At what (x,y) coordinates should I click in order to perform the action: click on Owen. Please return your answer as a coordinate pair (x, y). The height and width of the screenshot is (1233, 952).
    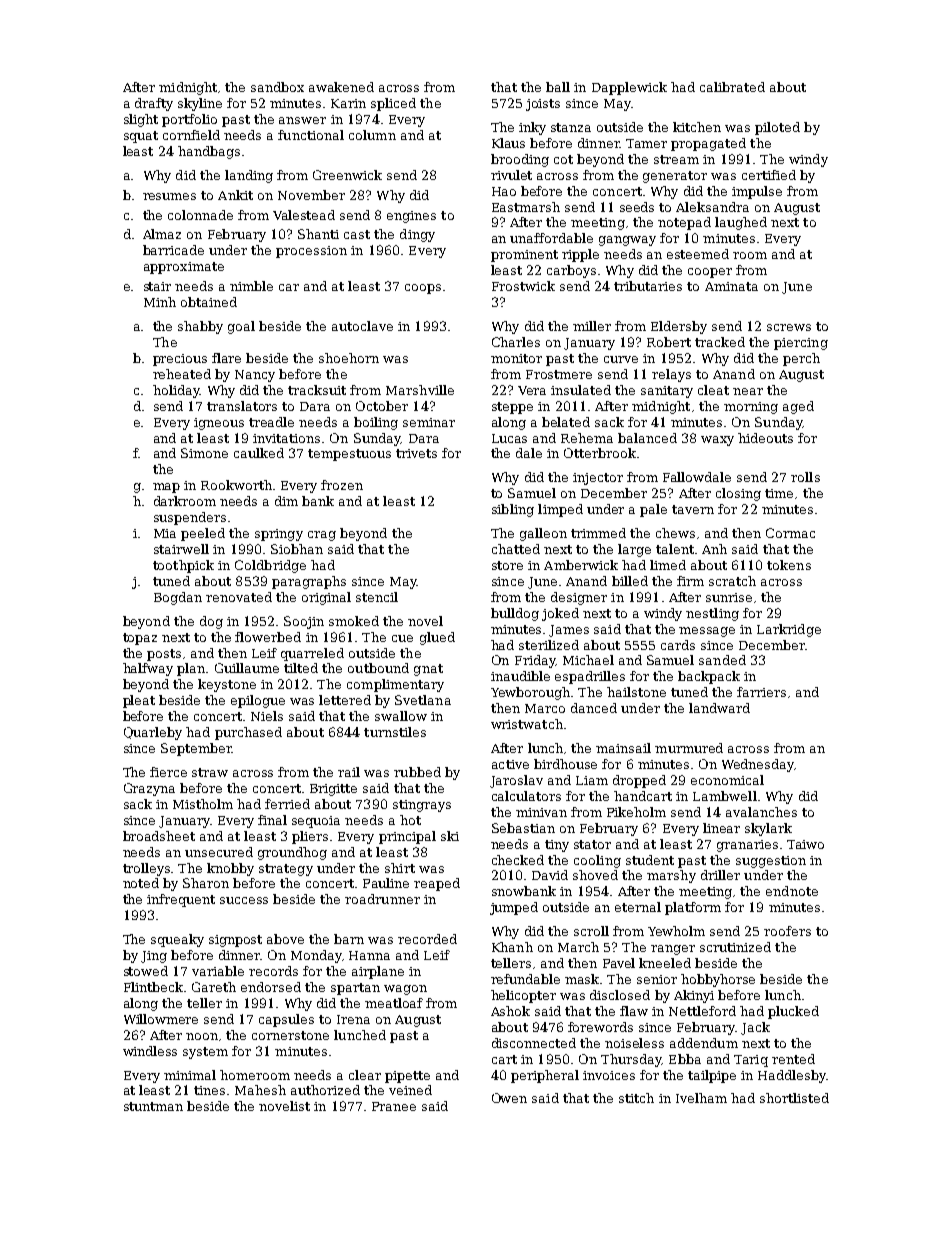
    Looking at the image, I should click on (509, 1098).
